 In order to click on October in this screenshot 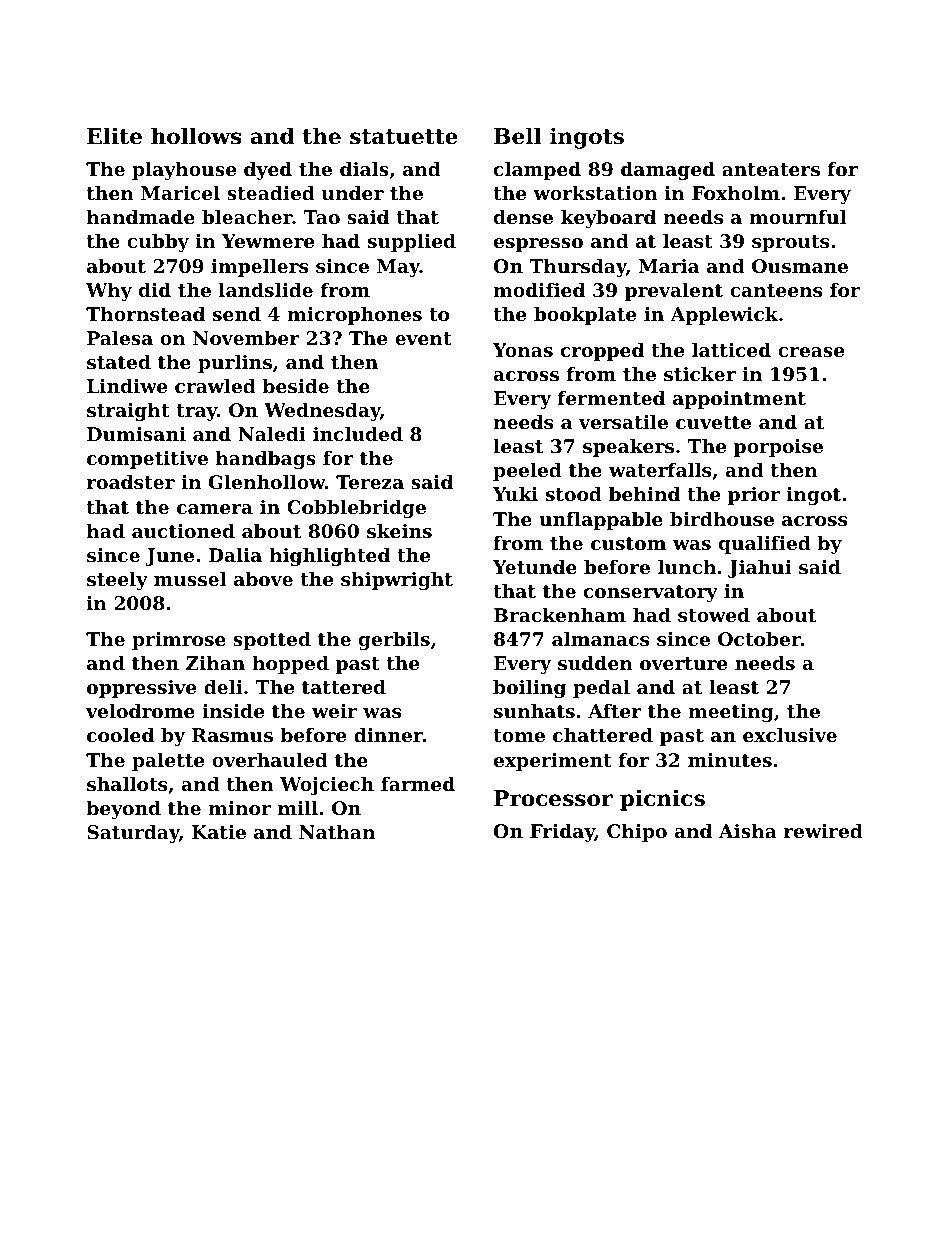, I will do `click(759, 639)`.
